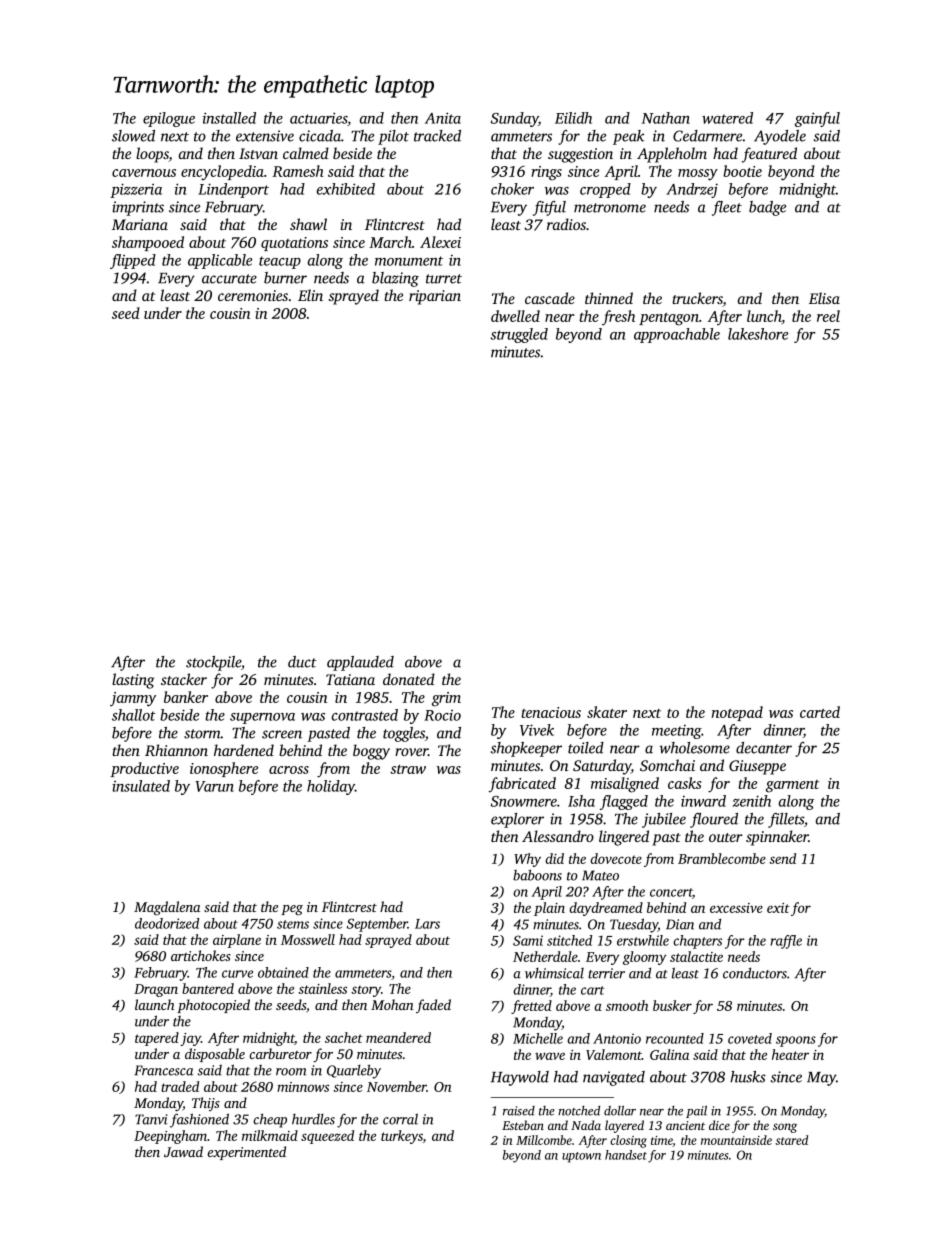  I want to click on reel, so click(828, 316).
